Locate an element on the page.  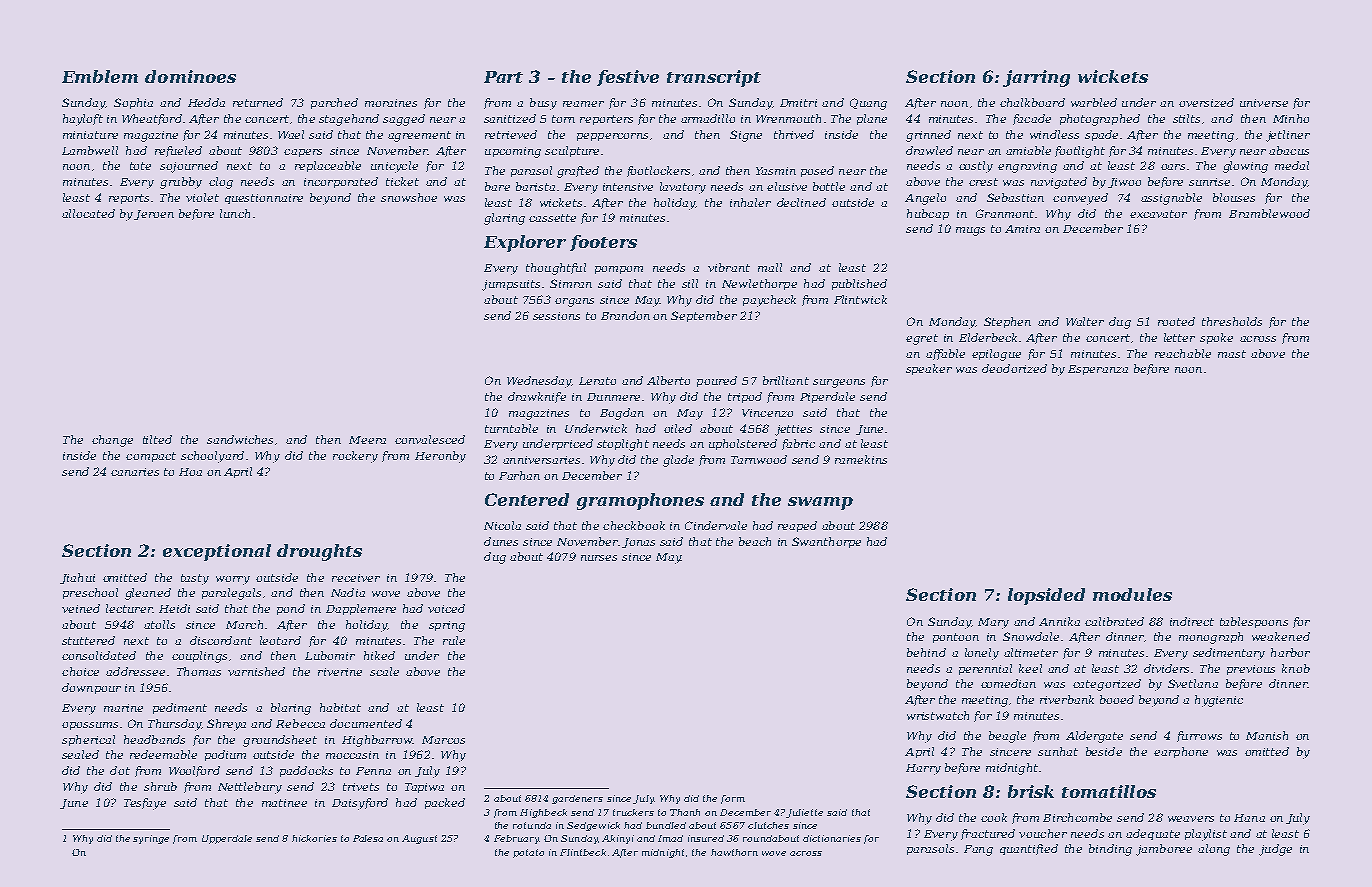
ramekins is located at coordinates (861, 459).
